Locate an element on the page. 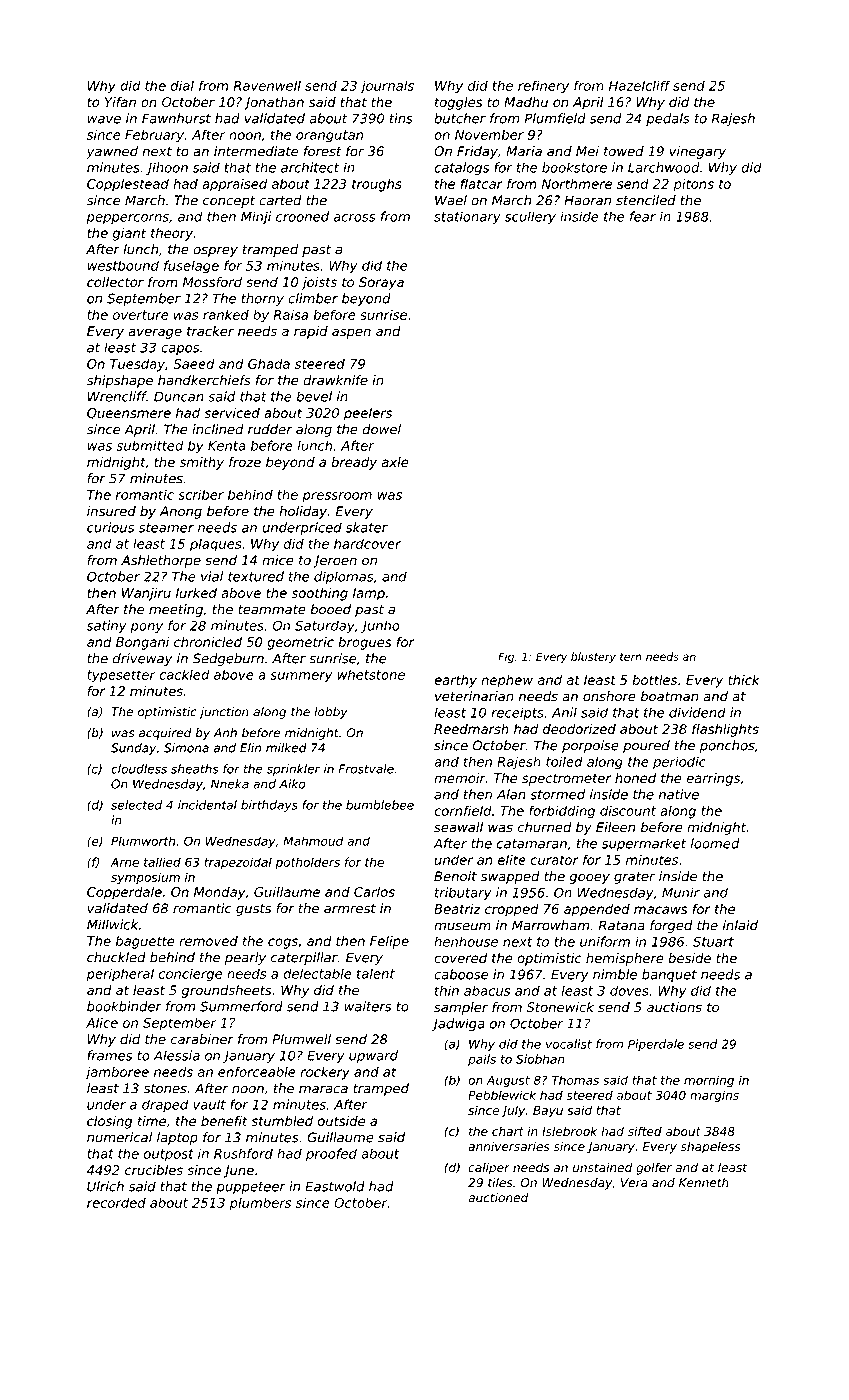  boatman is located at coordinates (669, 696).
